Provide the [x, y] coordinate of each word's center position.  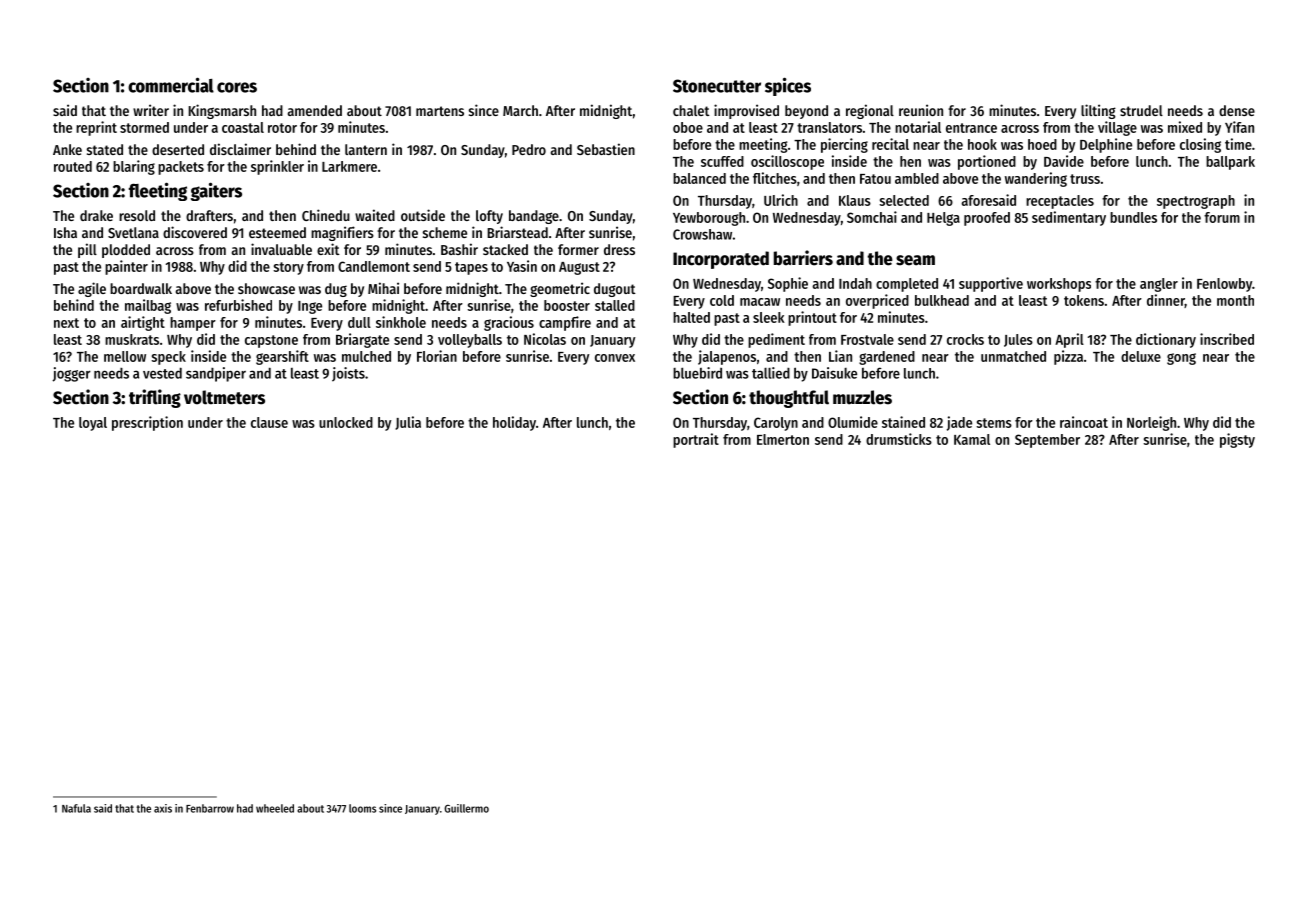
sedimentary [1069, 218]
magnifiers [342, 233]
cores [237, 87]
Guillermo [466, 808]
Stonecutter [717, 86]
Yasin [522, 266]
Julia [408, 423]
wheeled [275, 808]
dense [1237, 110]
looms [362, 808]
